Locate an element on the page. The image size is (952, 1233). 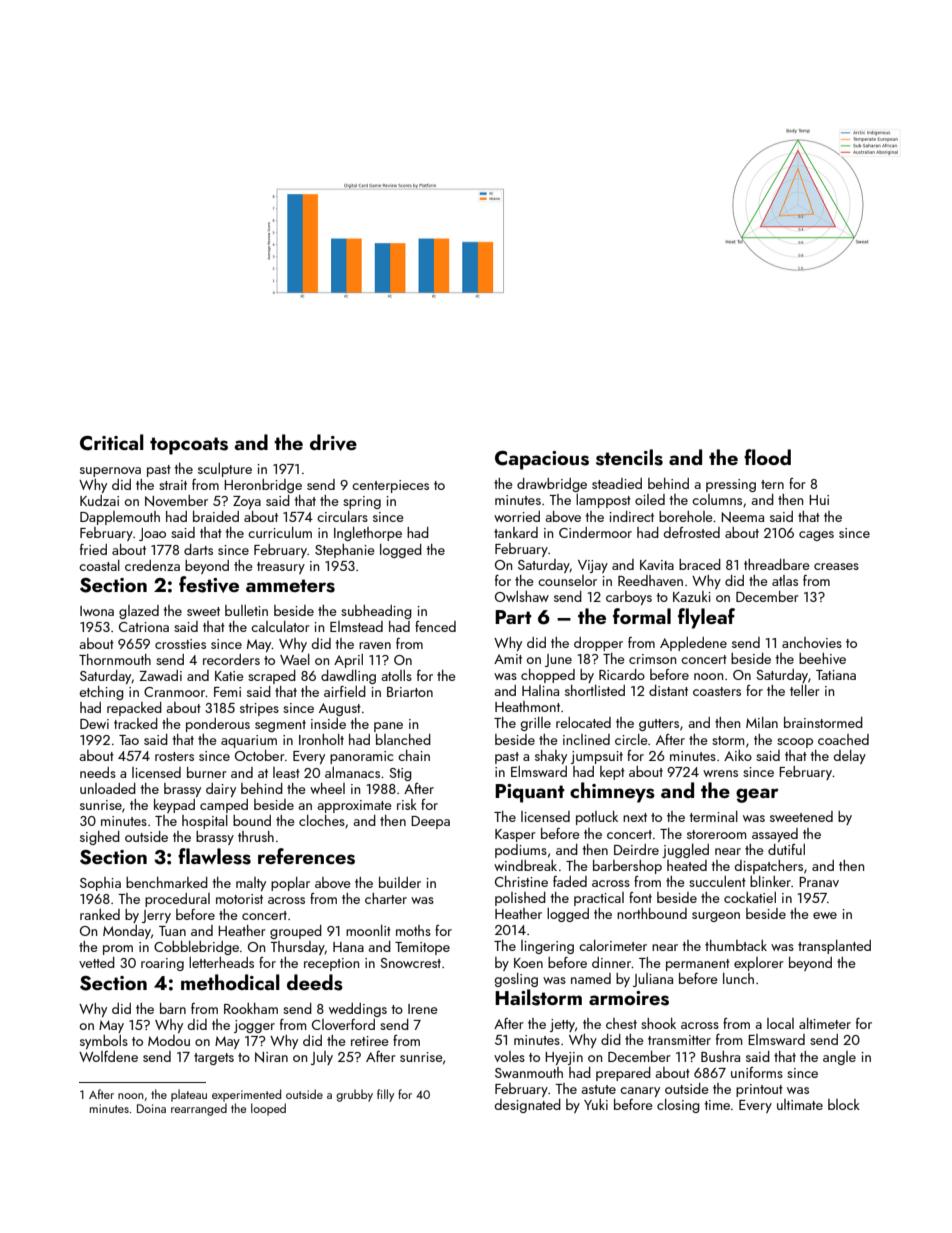
Sophia is located at coordinates (100, 884).
